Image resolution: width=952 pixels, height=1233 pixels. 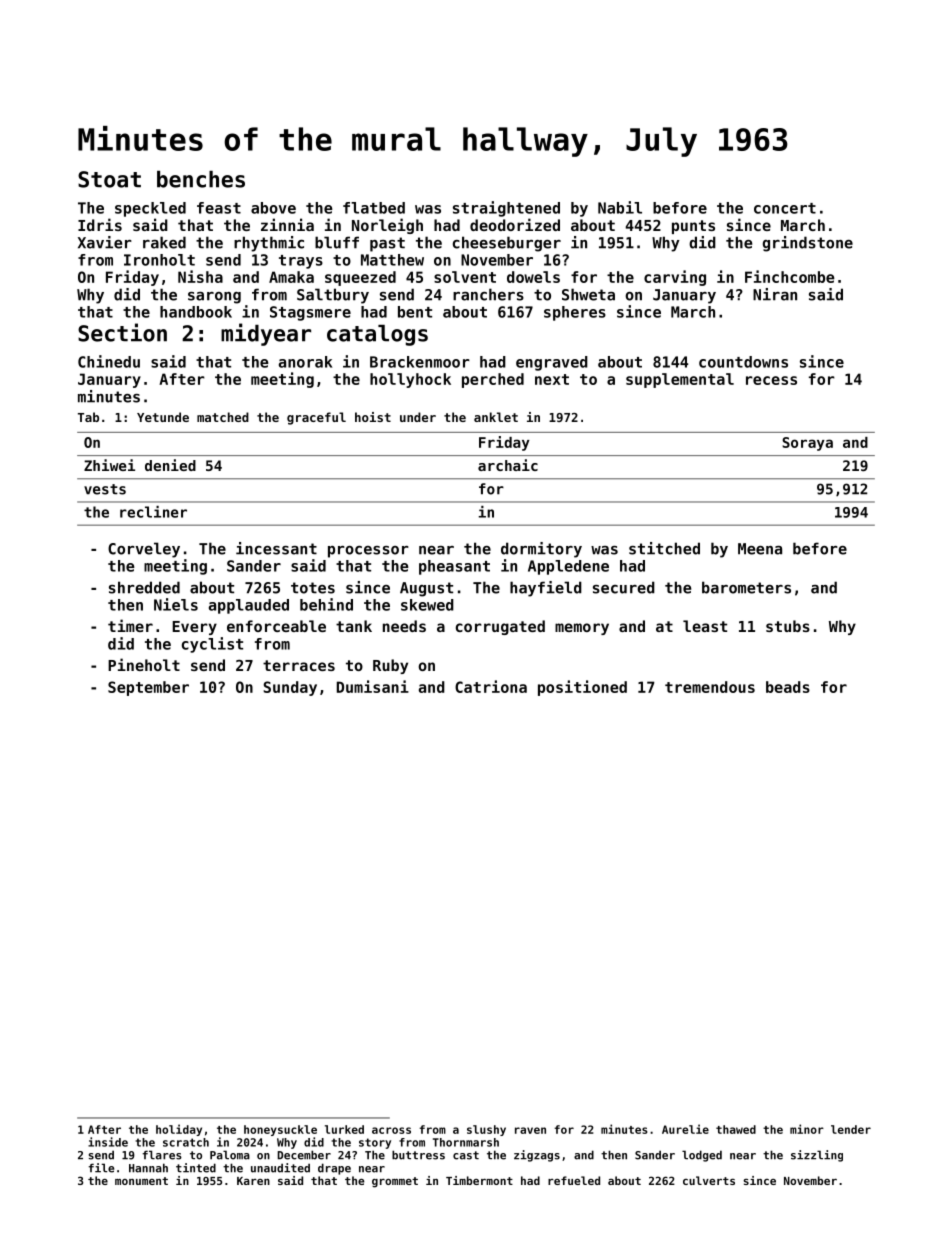 I want to click on tremendous, so click(x=710, y=687).
